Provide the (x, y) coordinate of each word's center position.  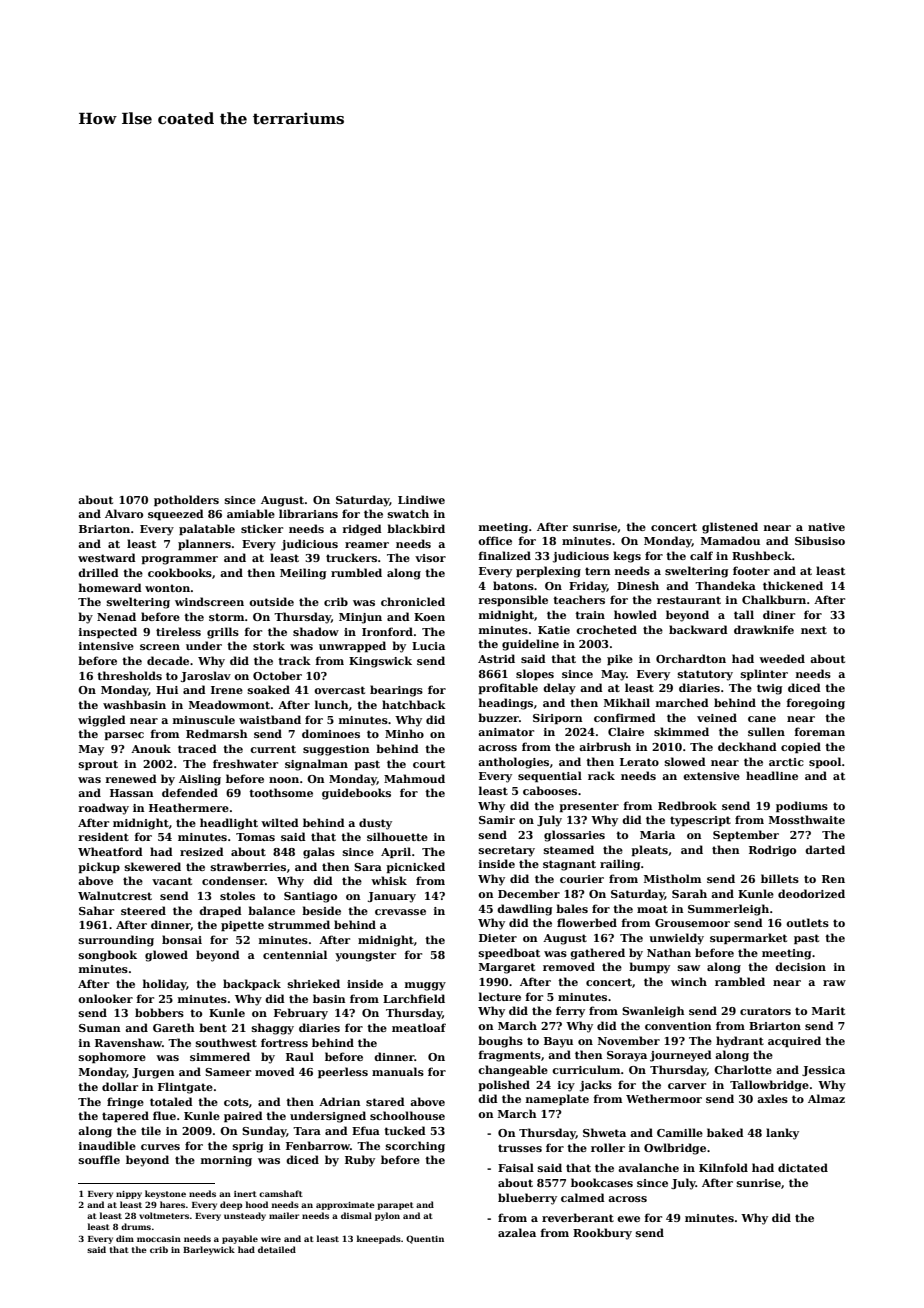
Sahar (96, 910)
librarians (308, 513)
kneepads (378, 1239)
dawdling (524, 910)
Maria (657, 835)
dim (125, 1238)
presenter (589, 807)
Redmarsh (217, 733)
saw (689, 968)
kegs (627, 557)
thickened (793, 585)
